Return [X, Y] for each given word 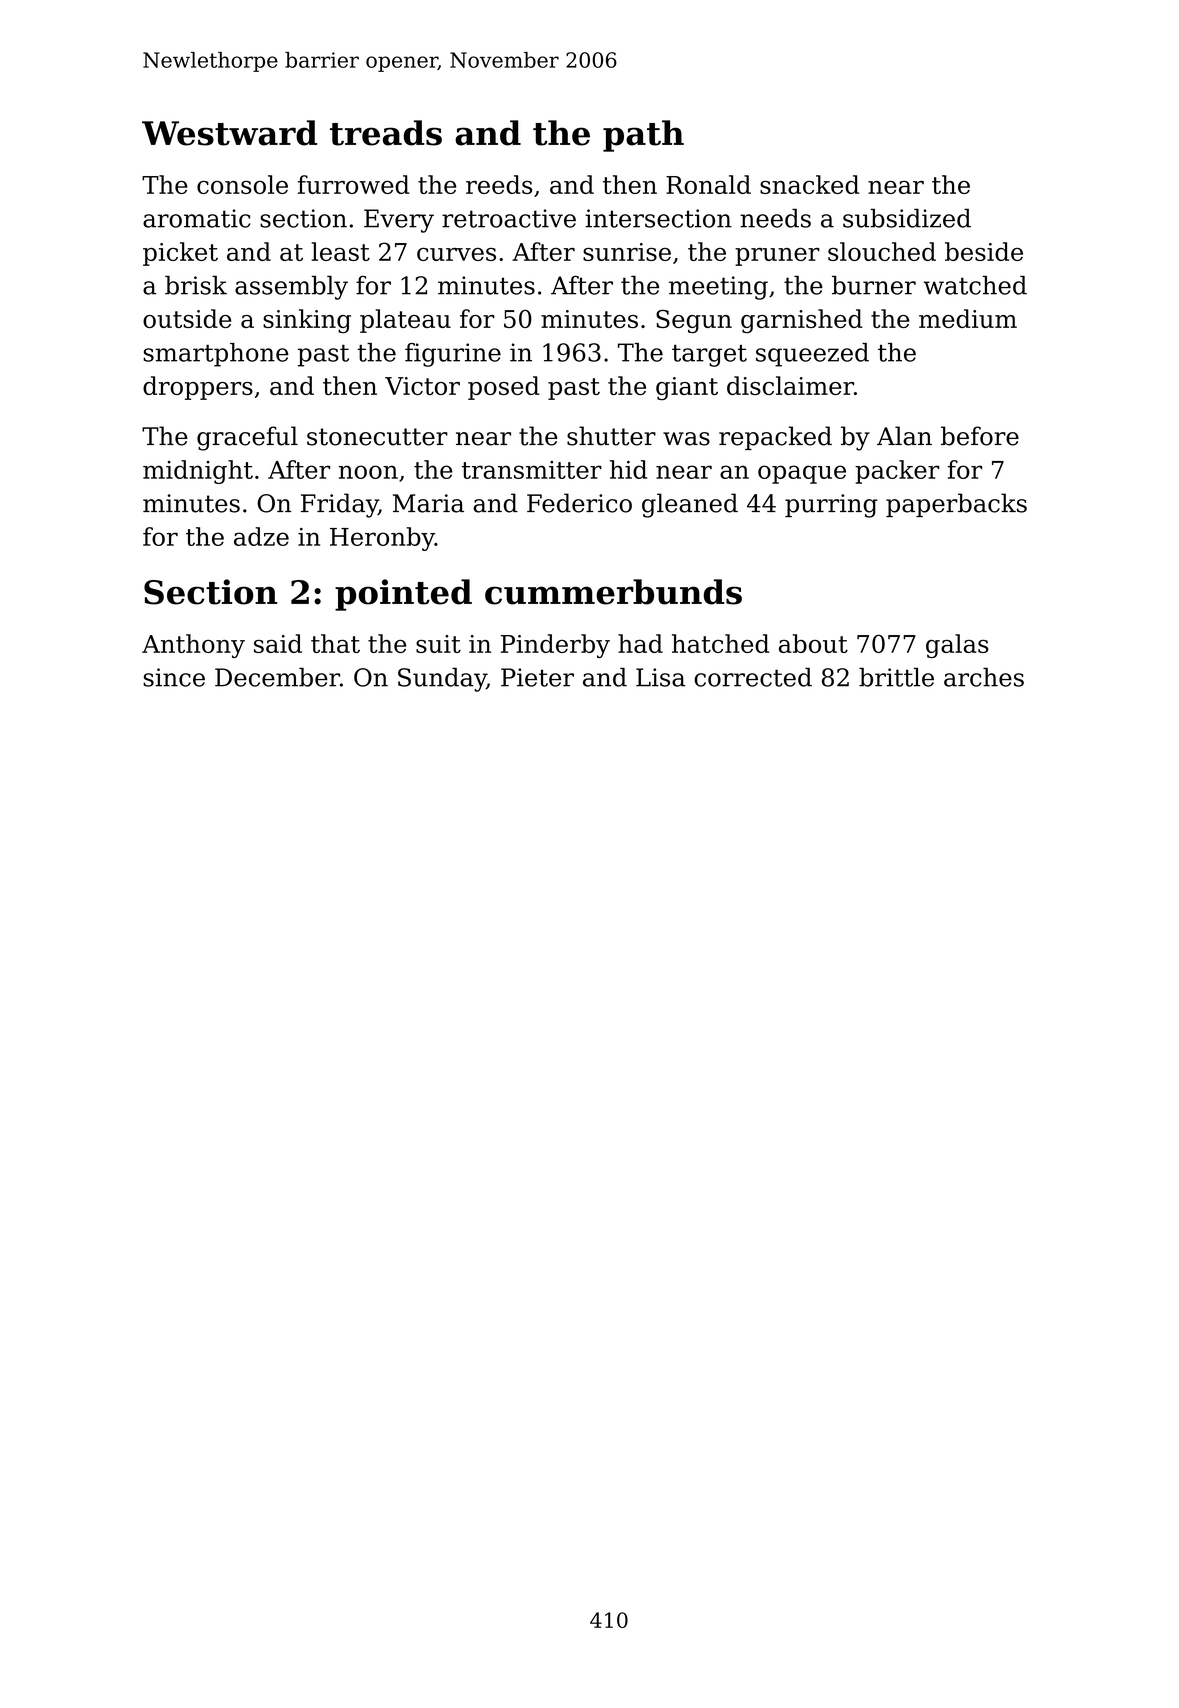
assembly [291, 288]
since [174, 677]
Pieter [537, 677]
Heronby [382, 539]
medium [968, 318]
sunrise [627, 252]
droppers [198, 388]
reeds [499, 184]
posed [504, 388]
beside [984, 251]
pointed [403, 595]
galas [957, 646]
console [242, 184]
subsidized [907, 218]
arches [984, 677]
